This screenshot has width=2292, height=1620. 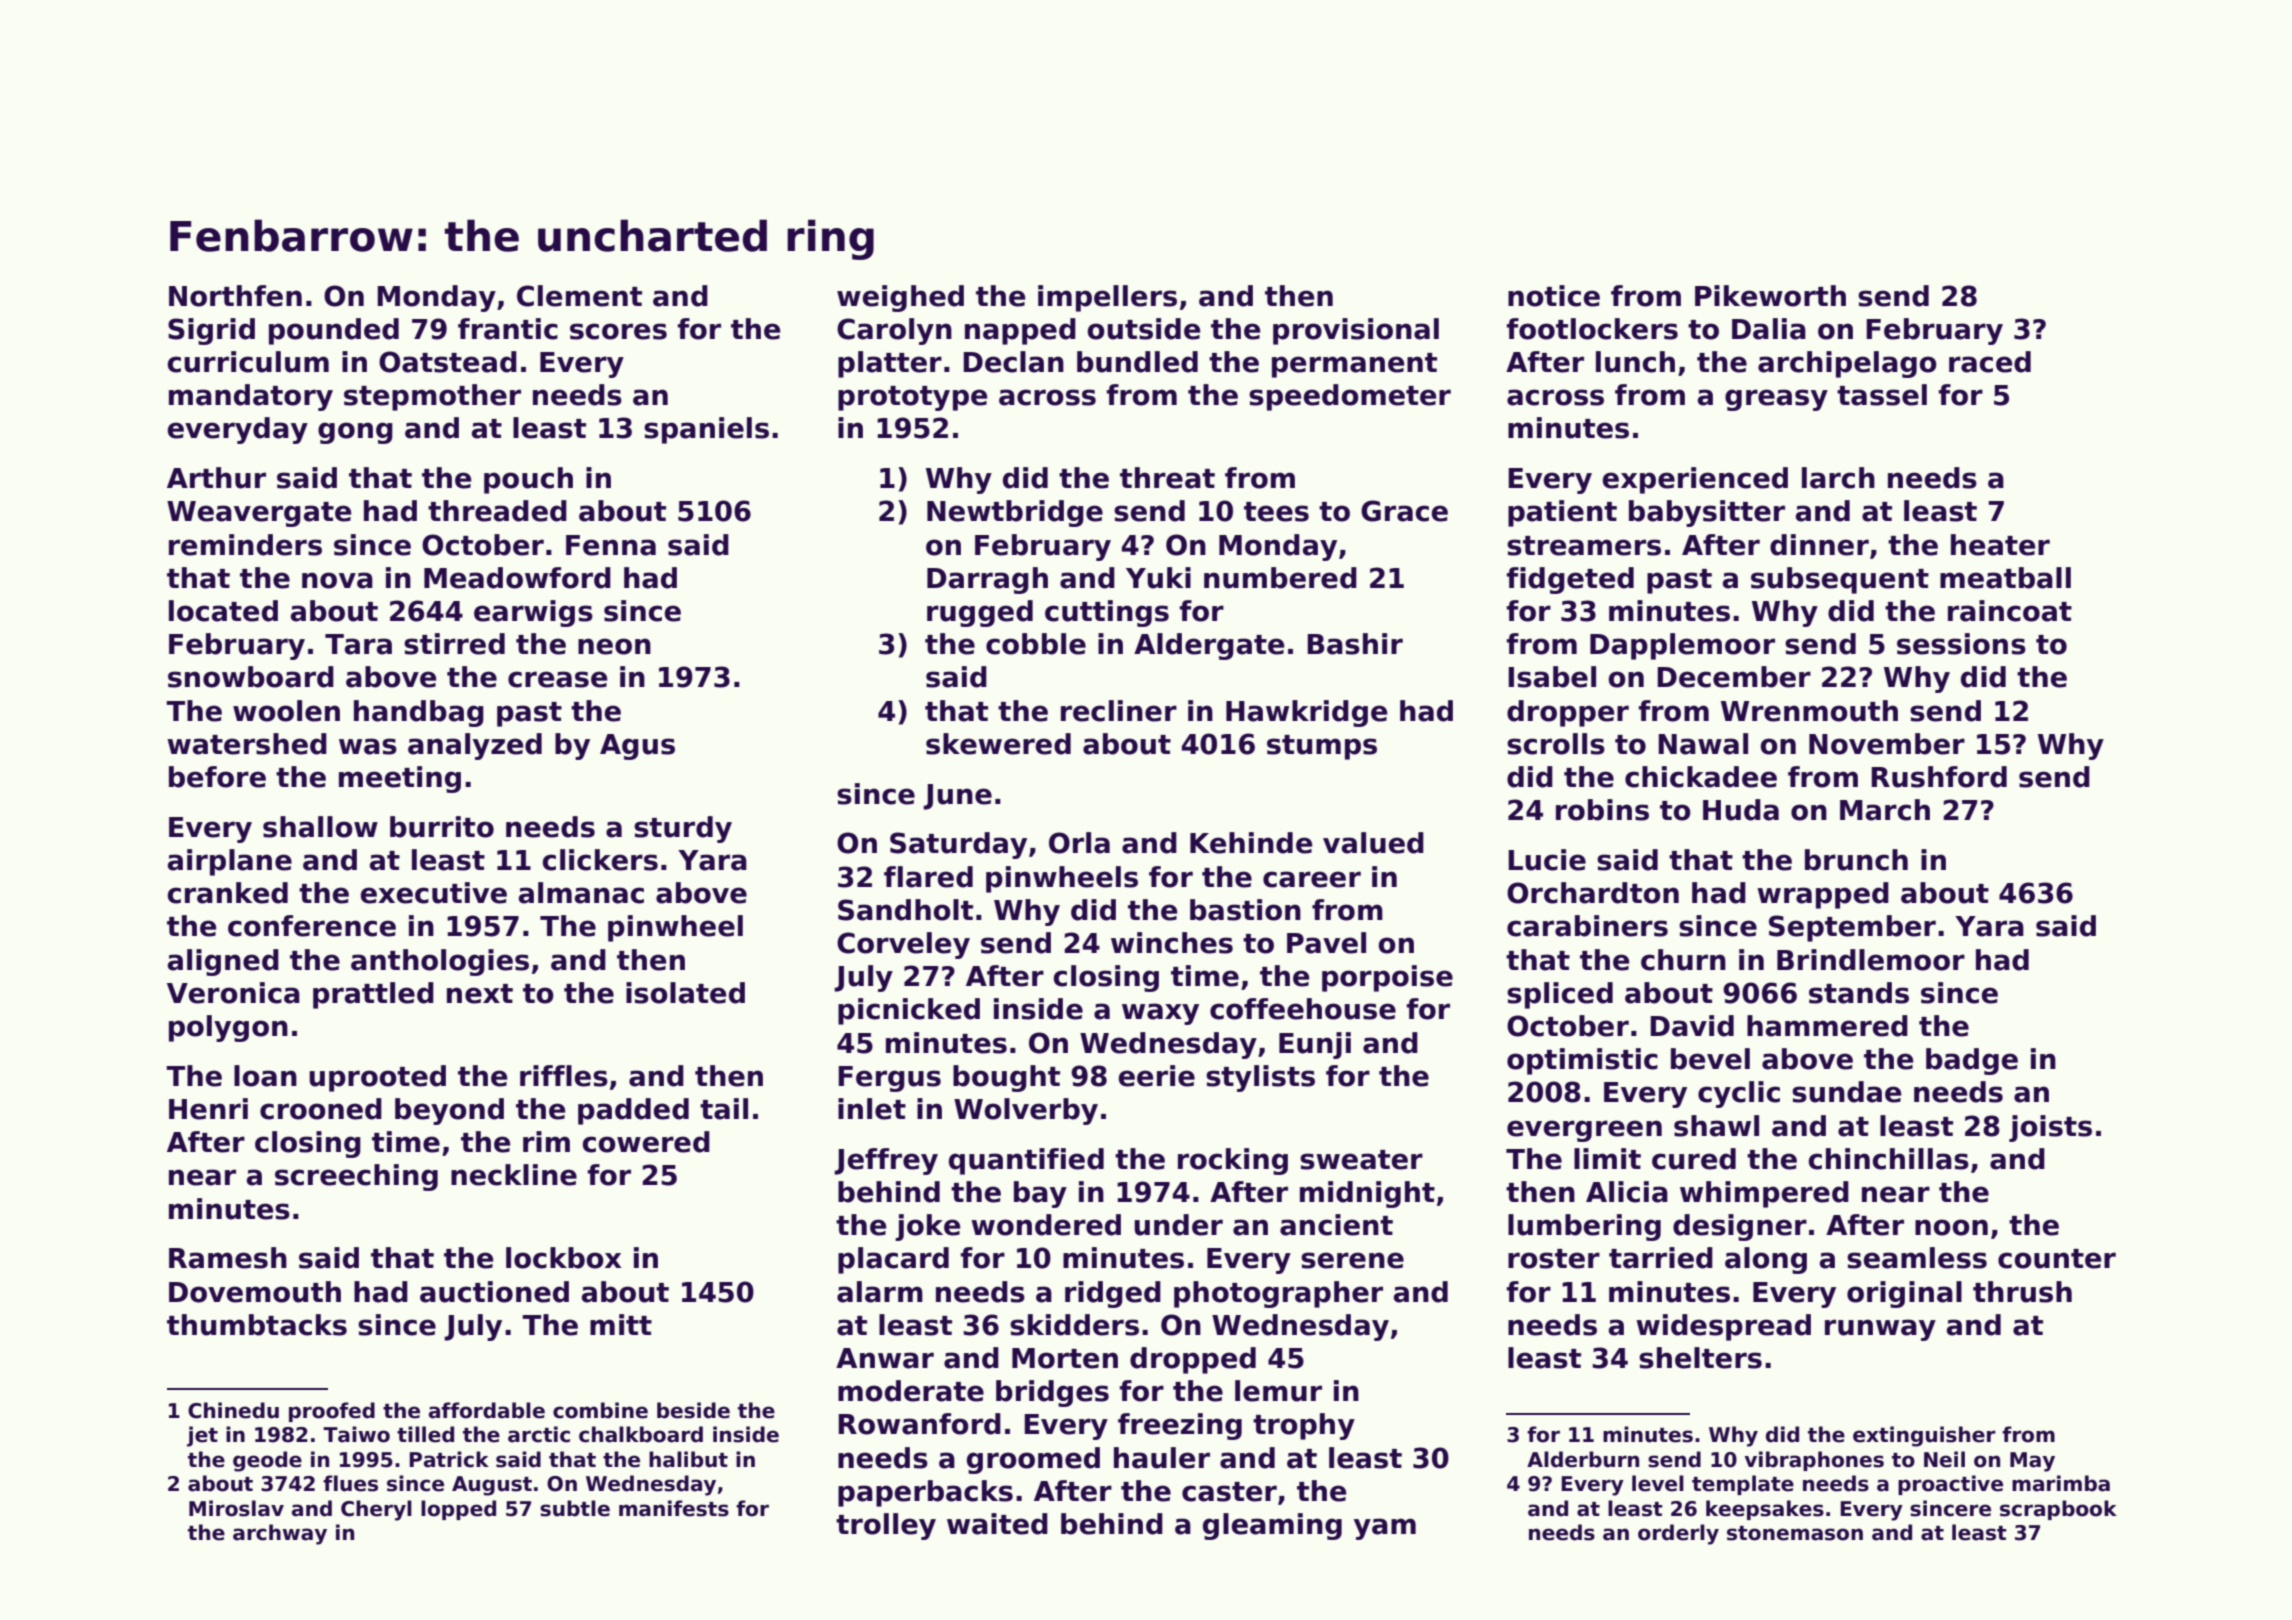 What do you see at coordinates (1856, 860) in the screenshot?
I see `brunch` at bounding box center [1856, 860].
